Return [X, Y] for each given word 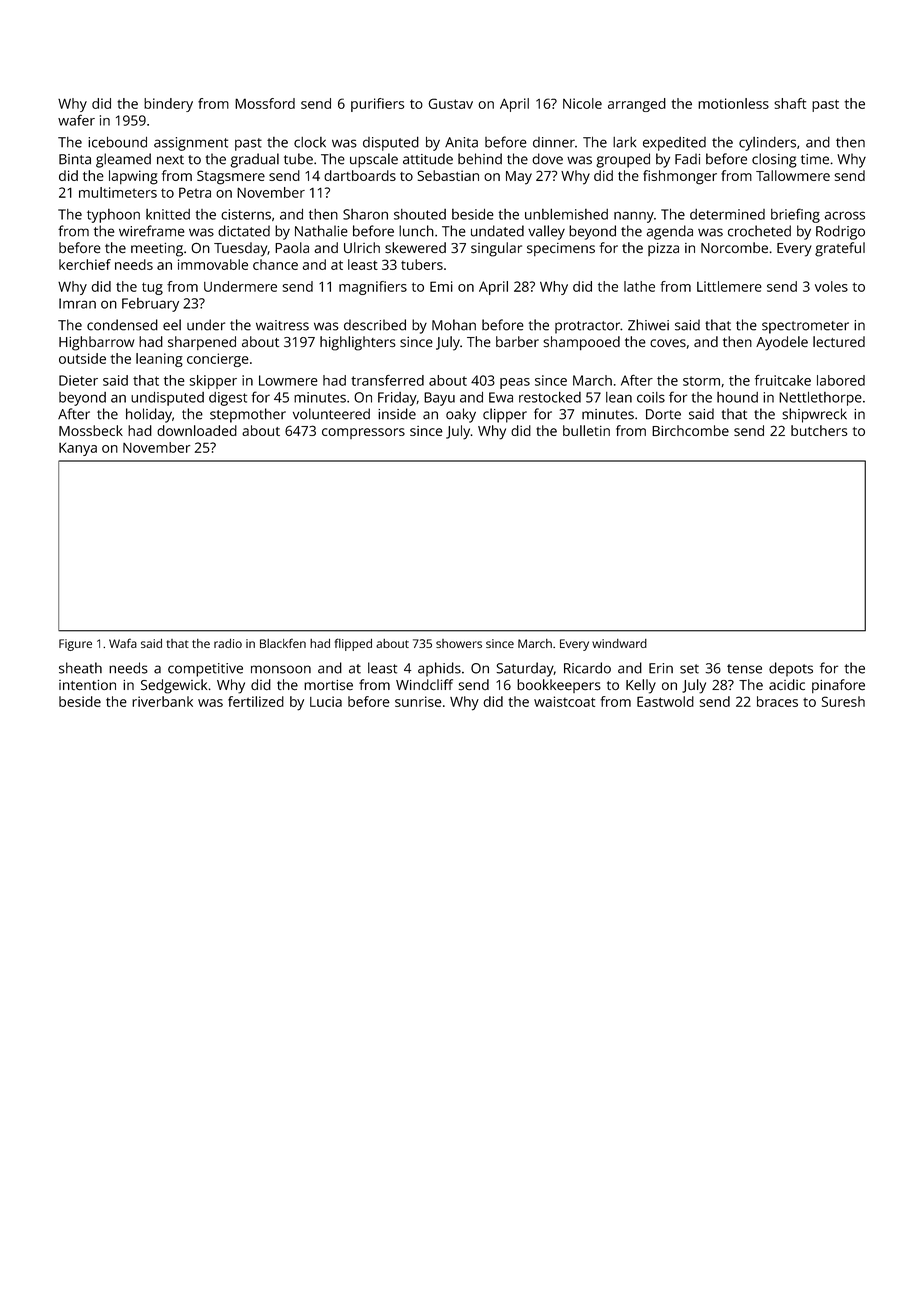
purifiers [377, 105]
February [150, 305]
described [375, 325]
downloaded [197, 430]
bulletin [586, 430]
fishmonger [680, 177]
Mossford [265, 103]
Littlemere [729, 286]
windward [619, 643]
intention [87, 685]
